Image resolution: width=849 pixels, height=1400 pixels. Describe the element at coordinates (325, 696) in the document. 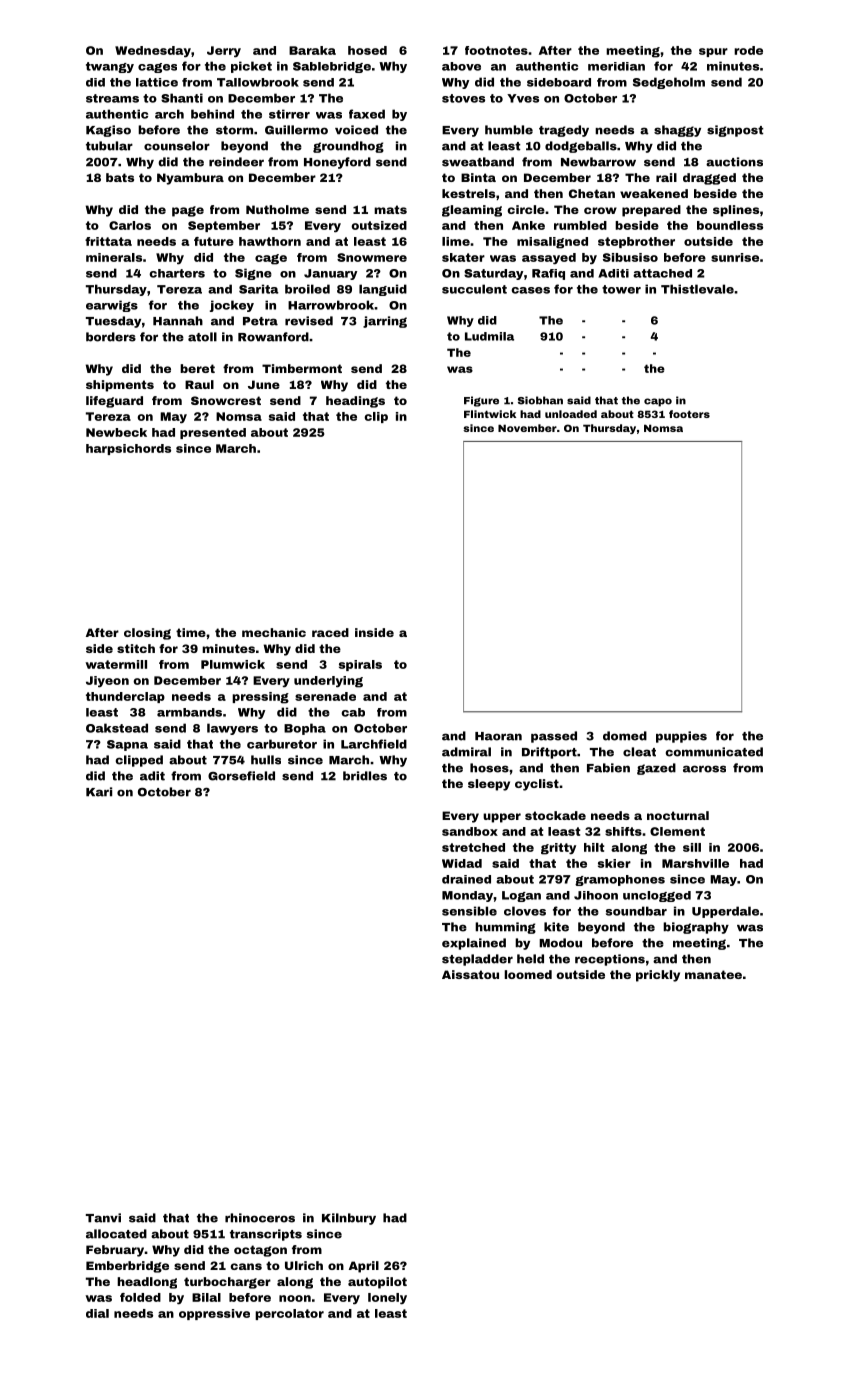

I see `serenade` at that location.
